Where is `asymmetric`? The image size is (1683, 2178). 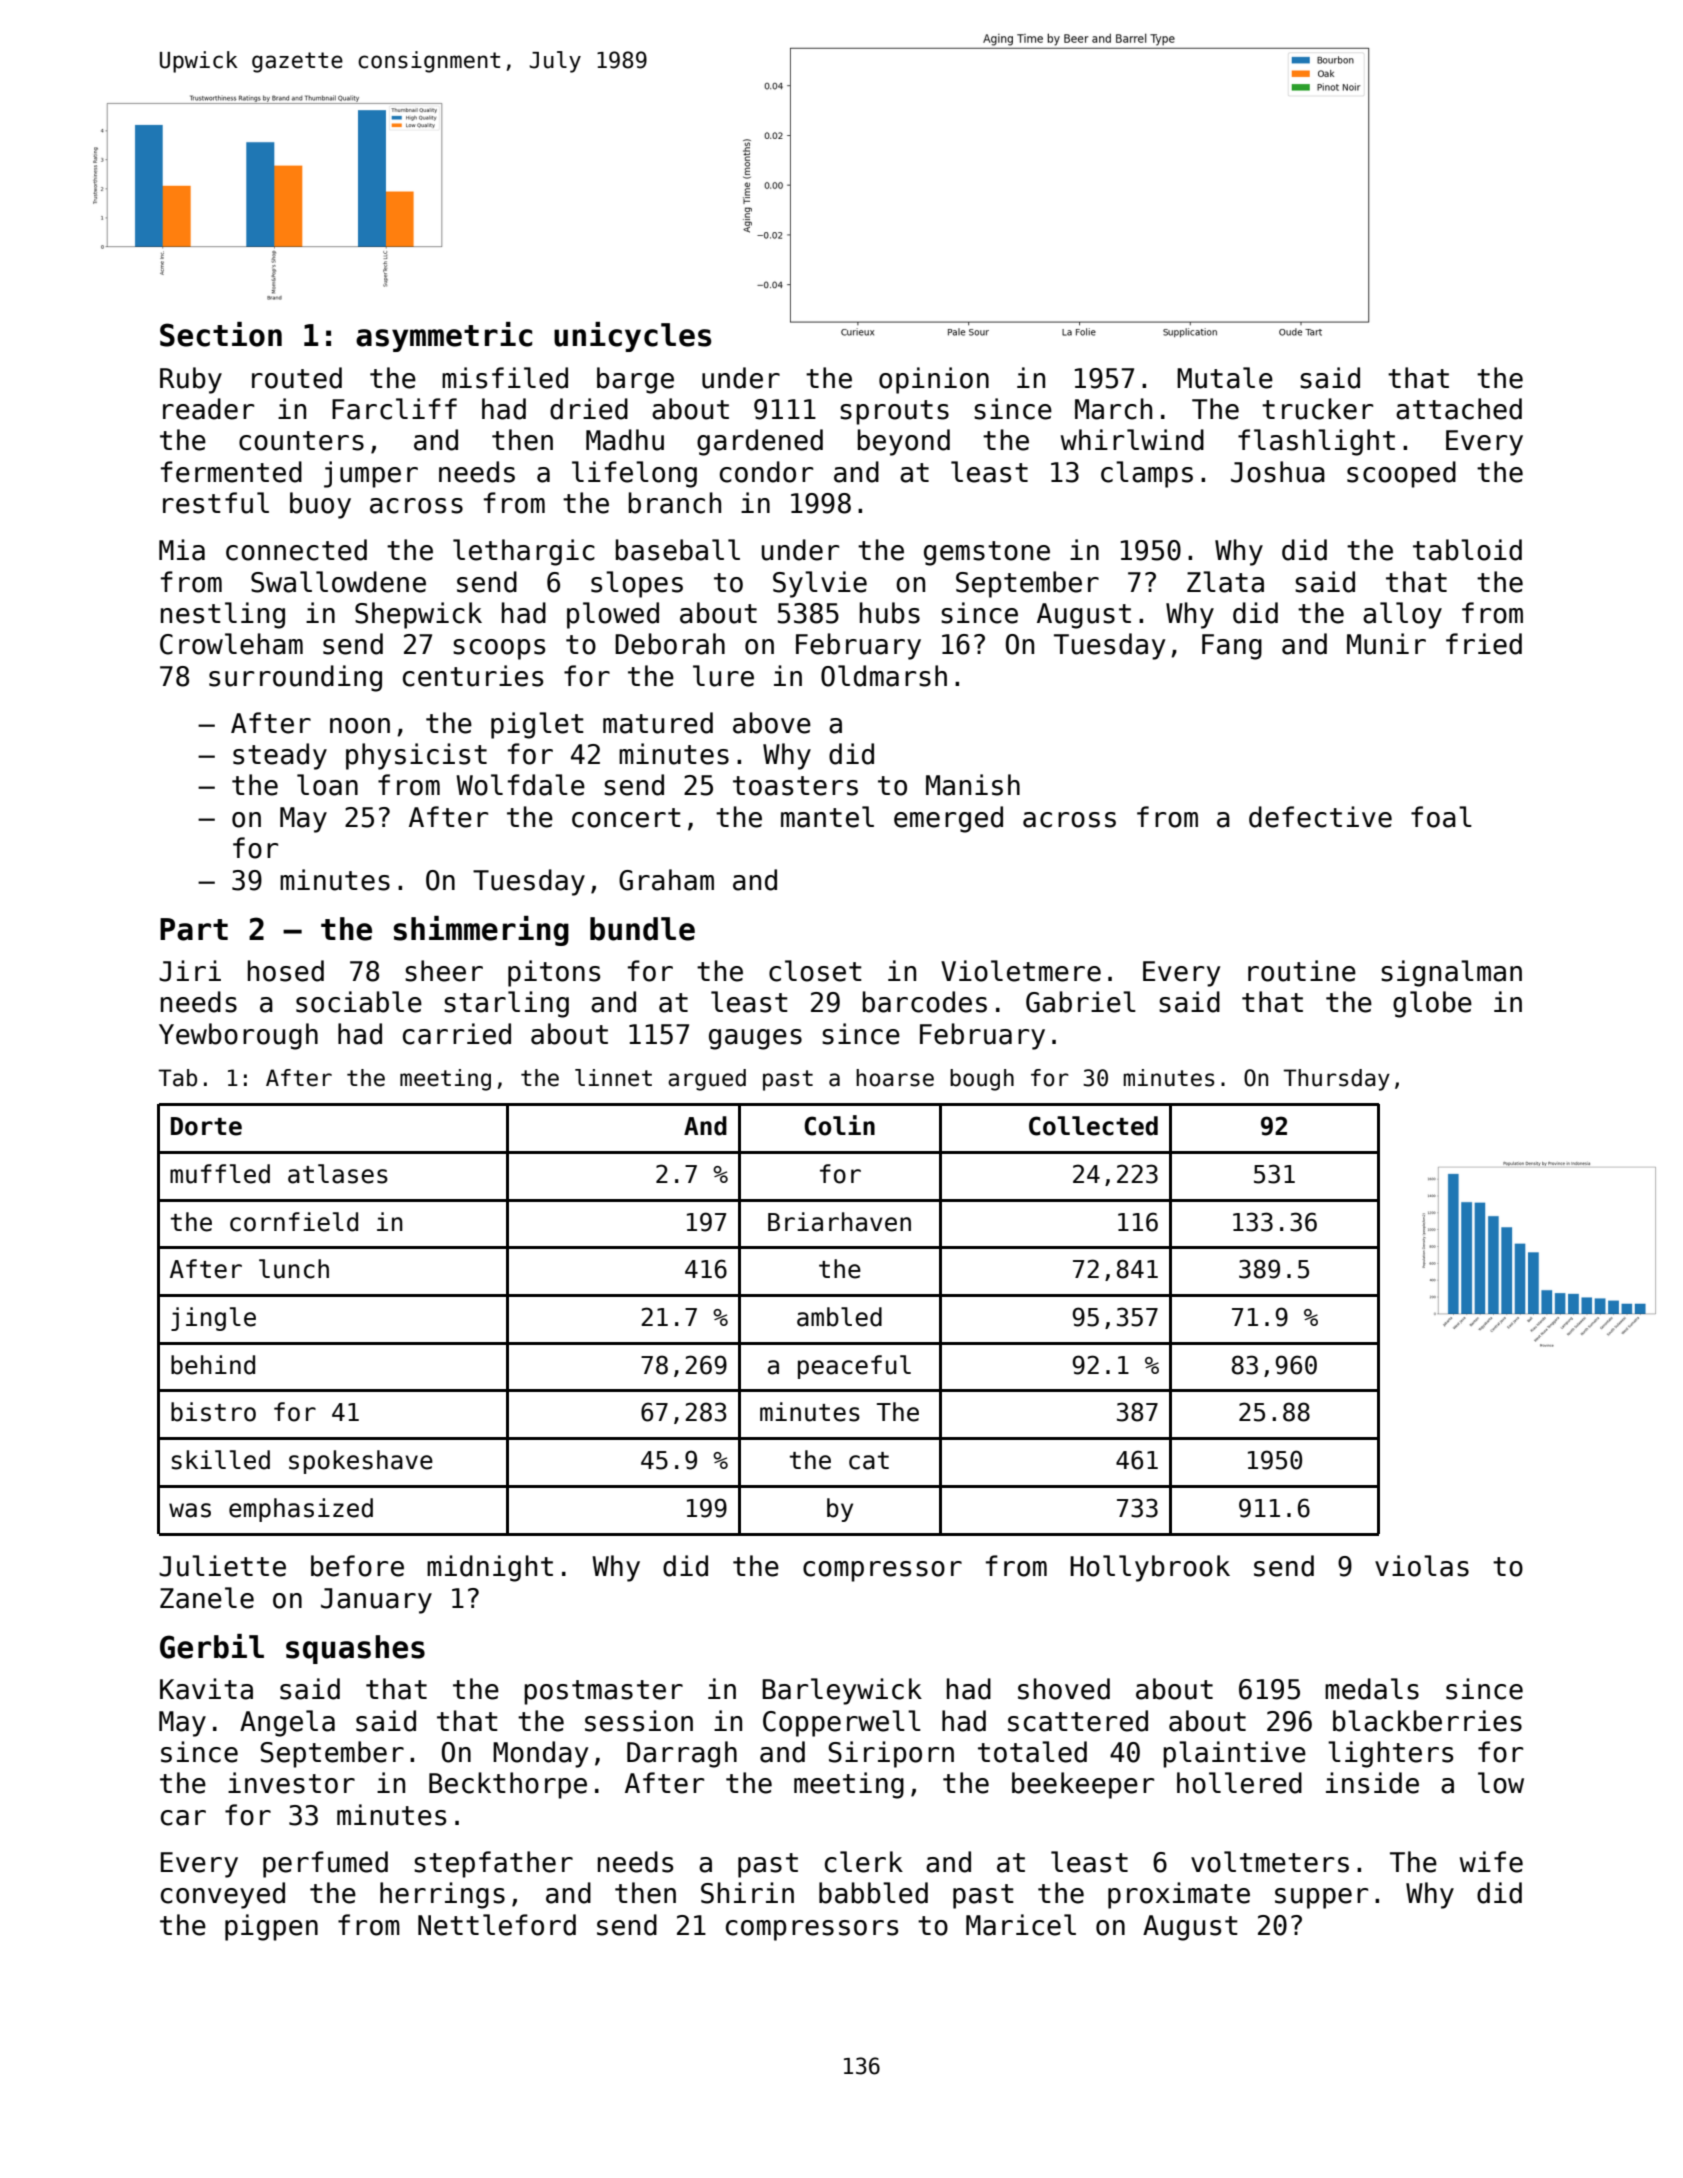
asymmetric is located at coordinates (444, 337).
